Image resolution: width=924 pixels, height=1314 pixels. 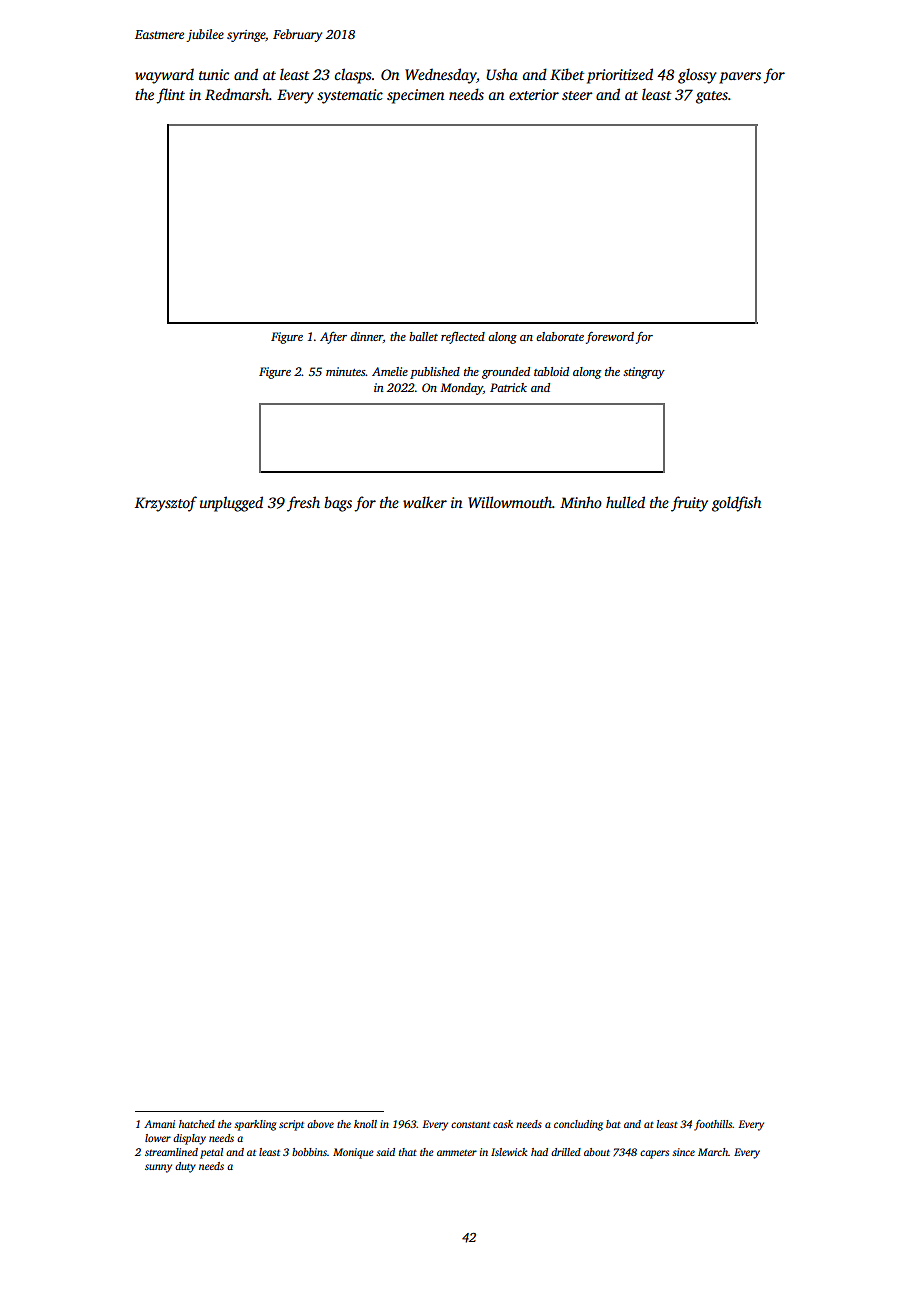 I want to click on minutes, so click(x=346, y=371).
